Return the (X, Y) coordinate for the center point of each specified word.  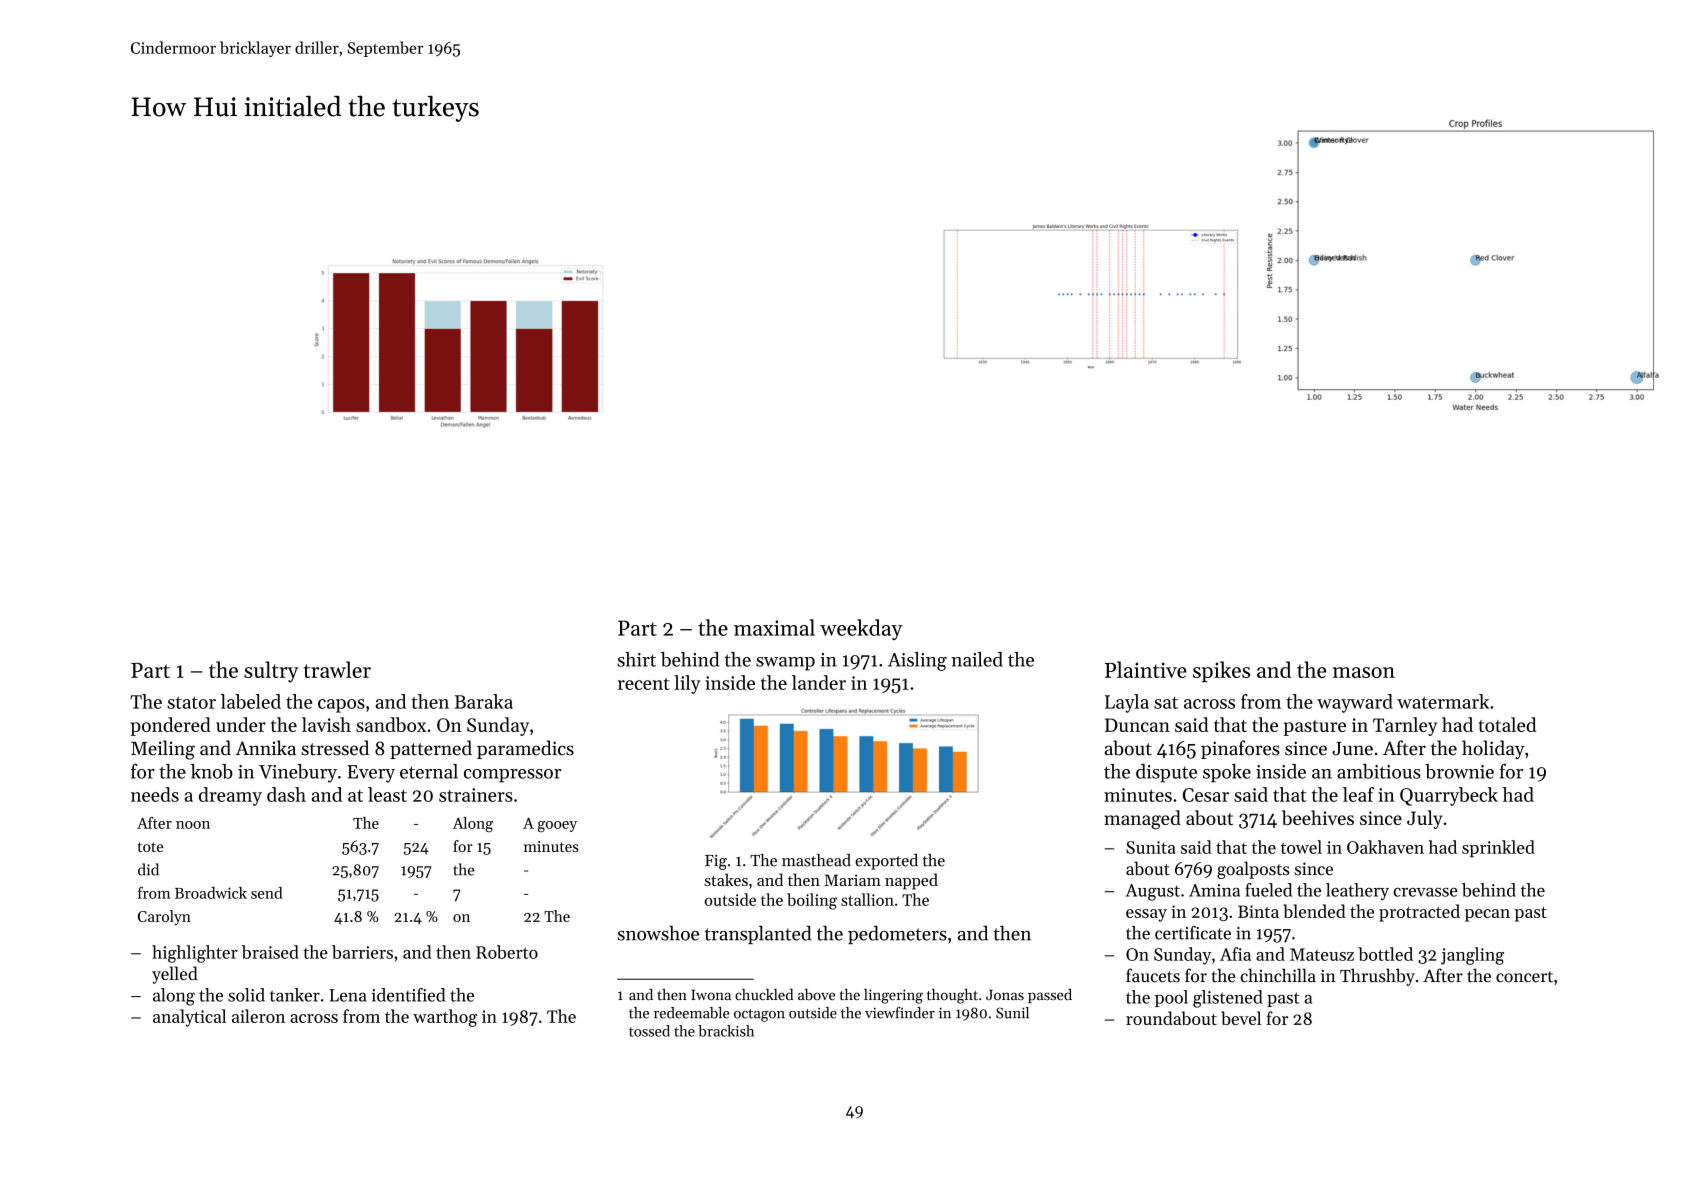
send (267, 893)
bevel (1241, 1018)
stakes (726, 879)
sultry (271, 672)
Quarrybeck (1449, 796)
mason (1364, 672)
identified (408, 995)
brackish (726, 1031)
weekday (861, 629)
